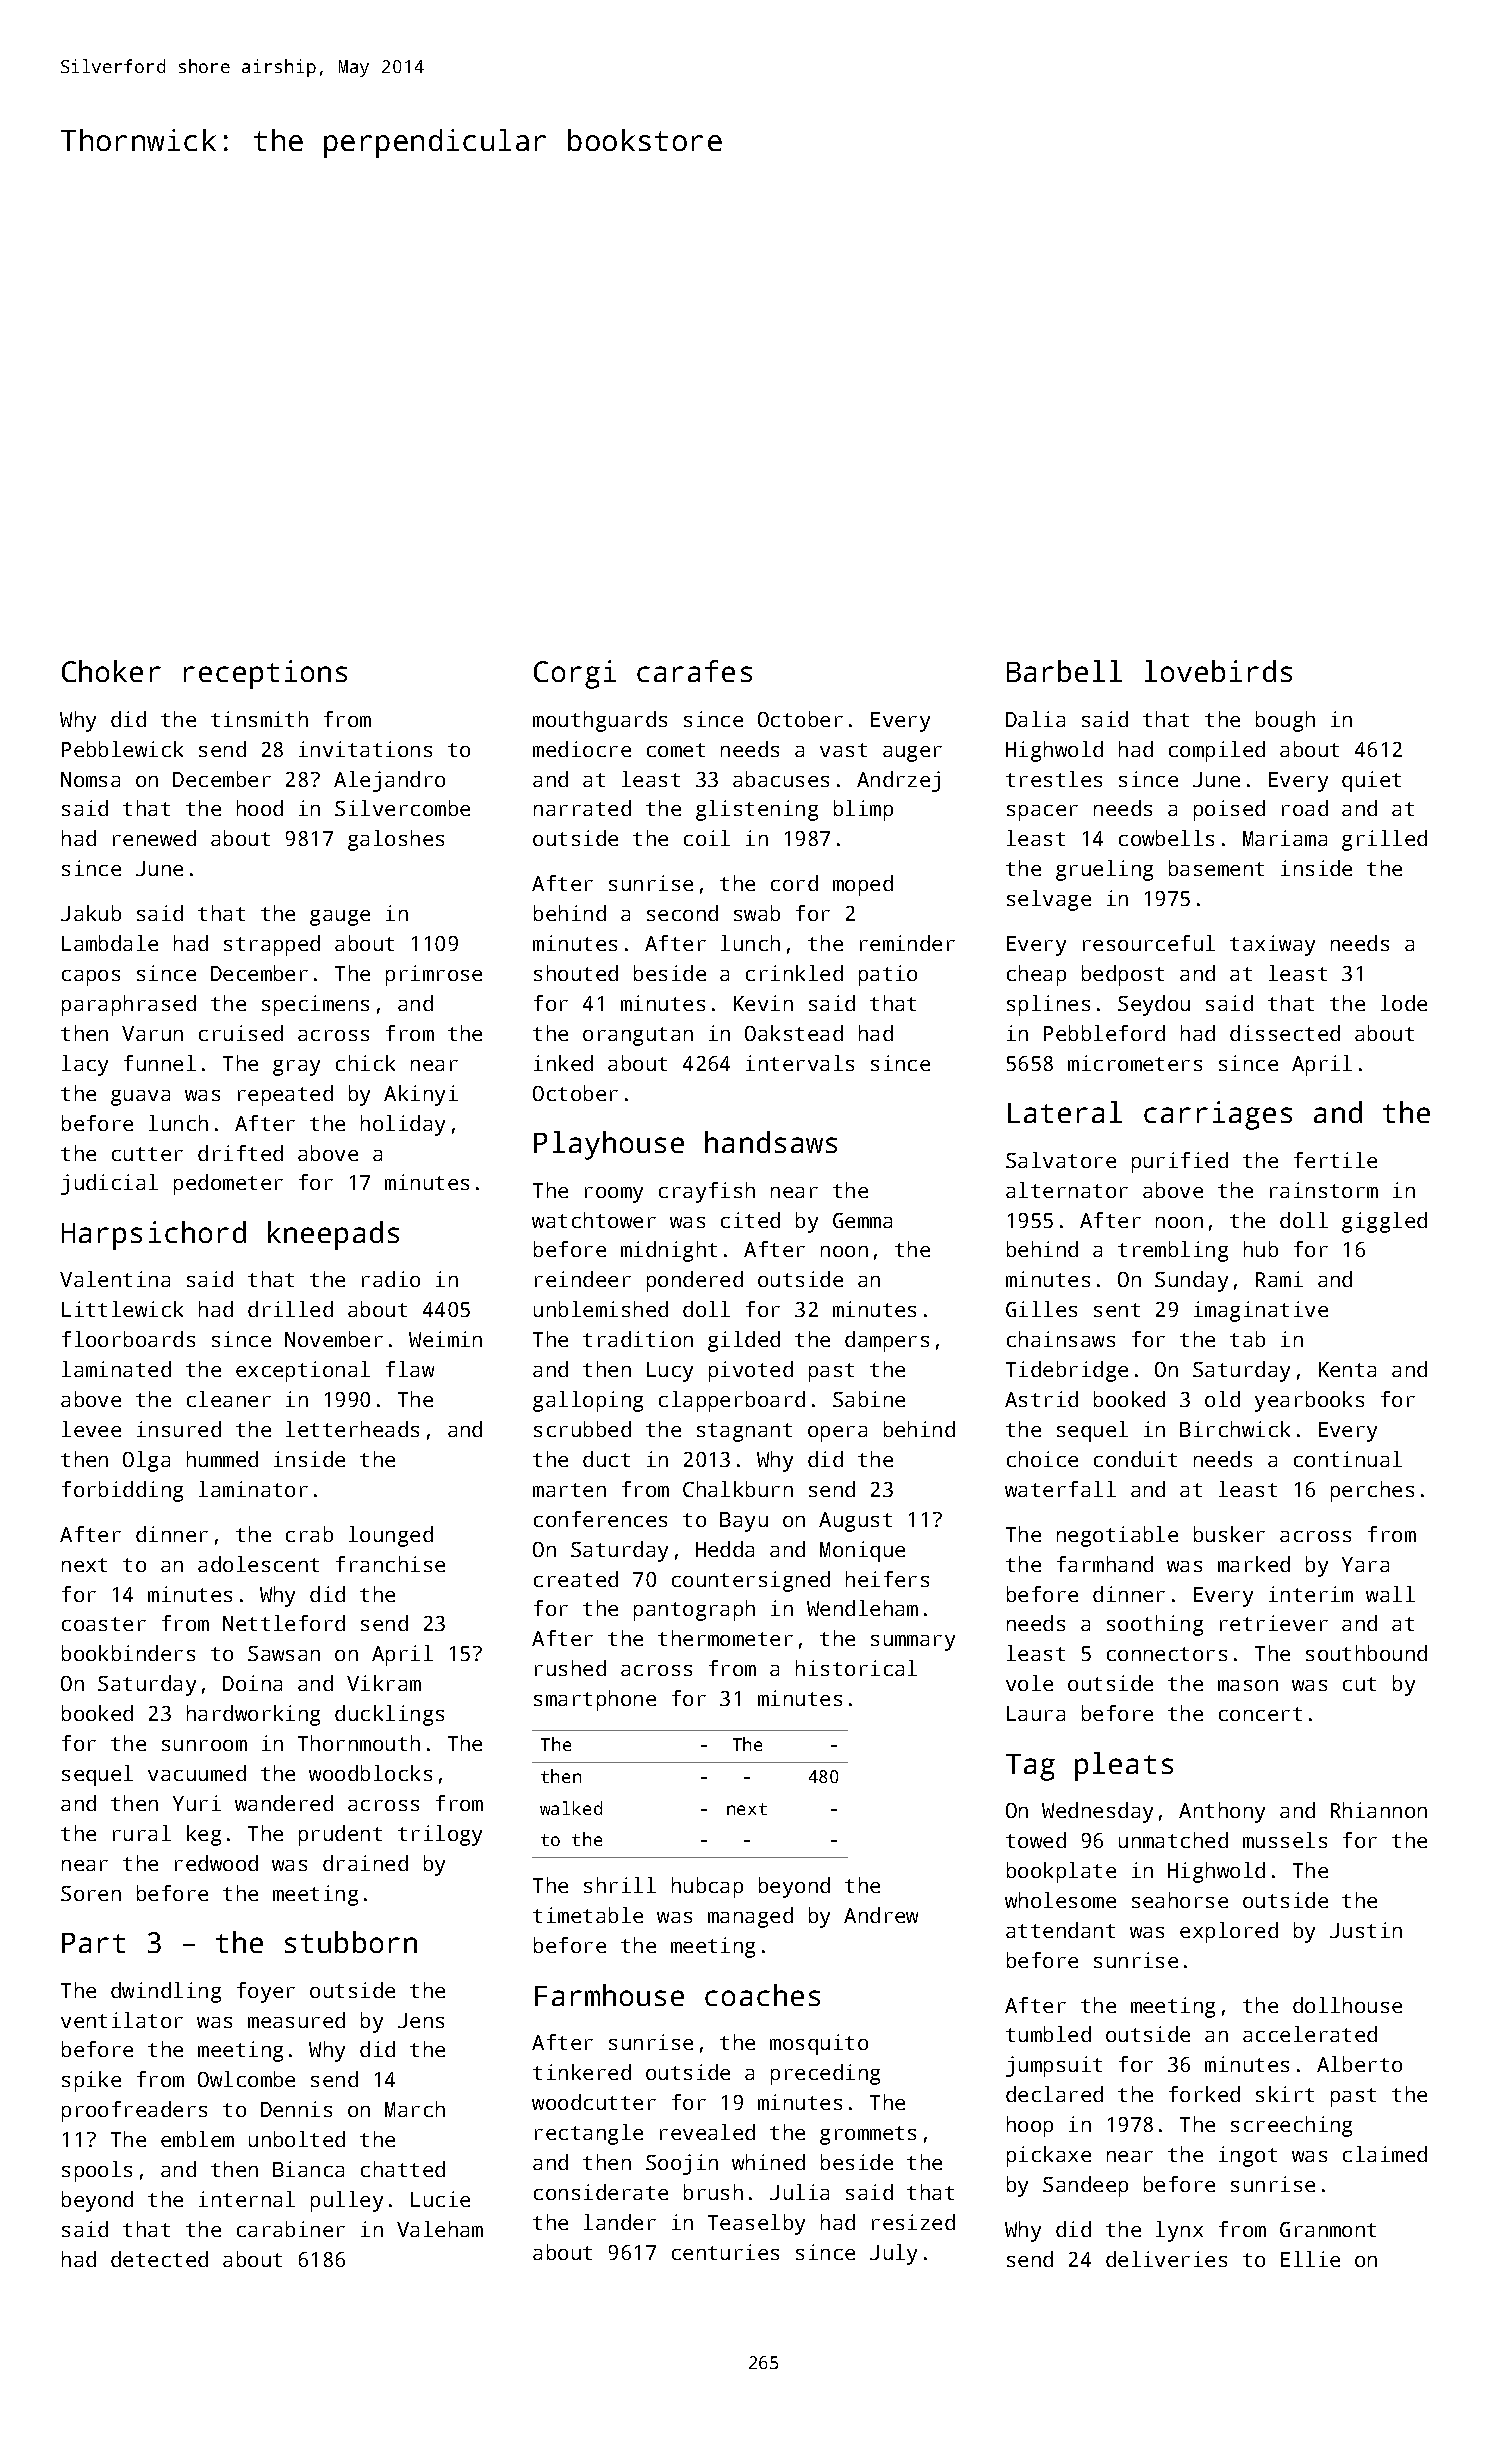  Describe the element at coordinates (140, 1098) in the screenshot. I see `guava` at that location.
